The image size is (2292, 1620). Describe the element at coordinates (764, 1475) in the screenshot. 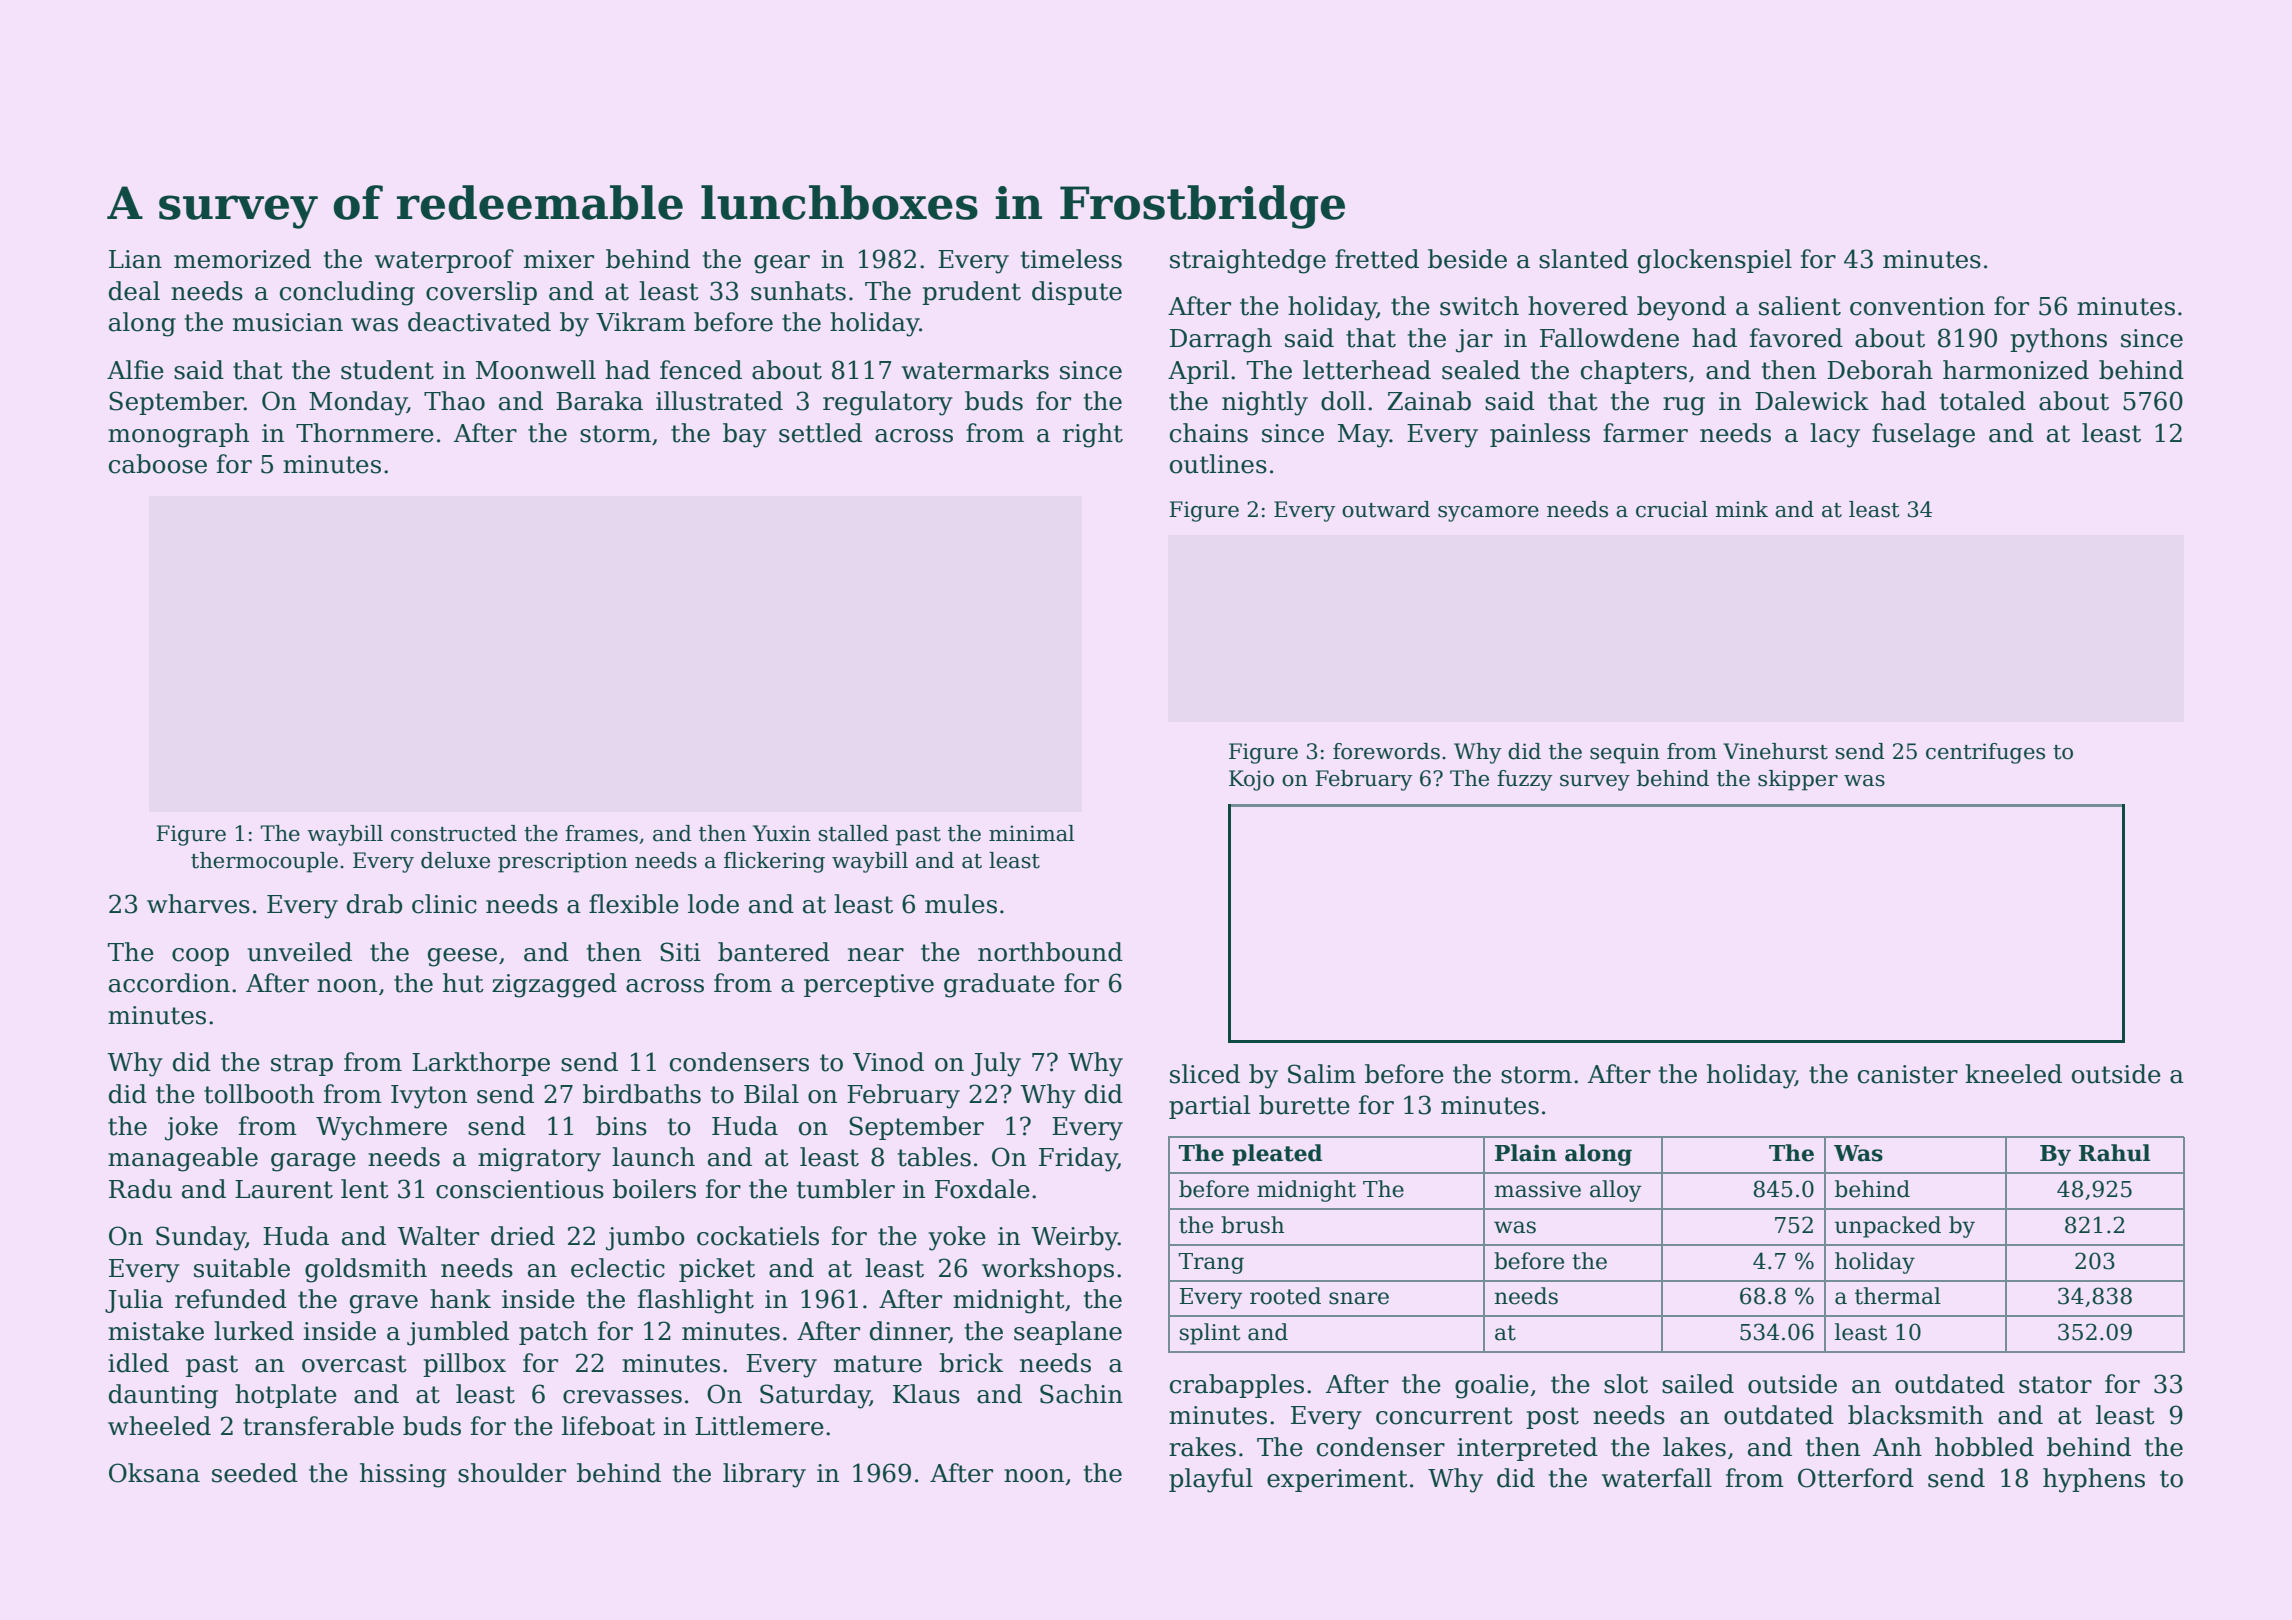

I see `library` at that location.
